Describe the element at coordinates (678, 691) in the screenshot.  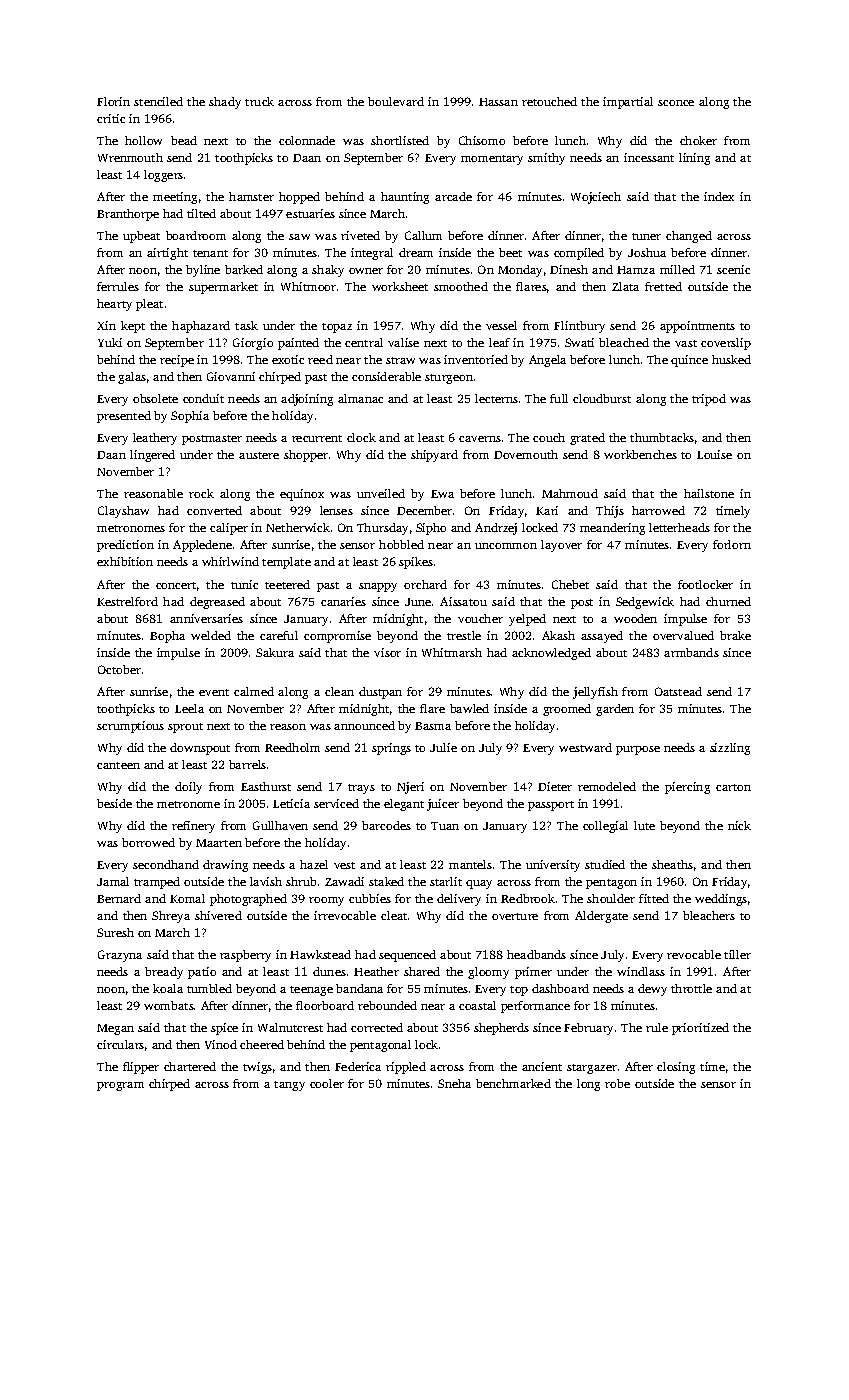
I see `Oatstead` at that location.
